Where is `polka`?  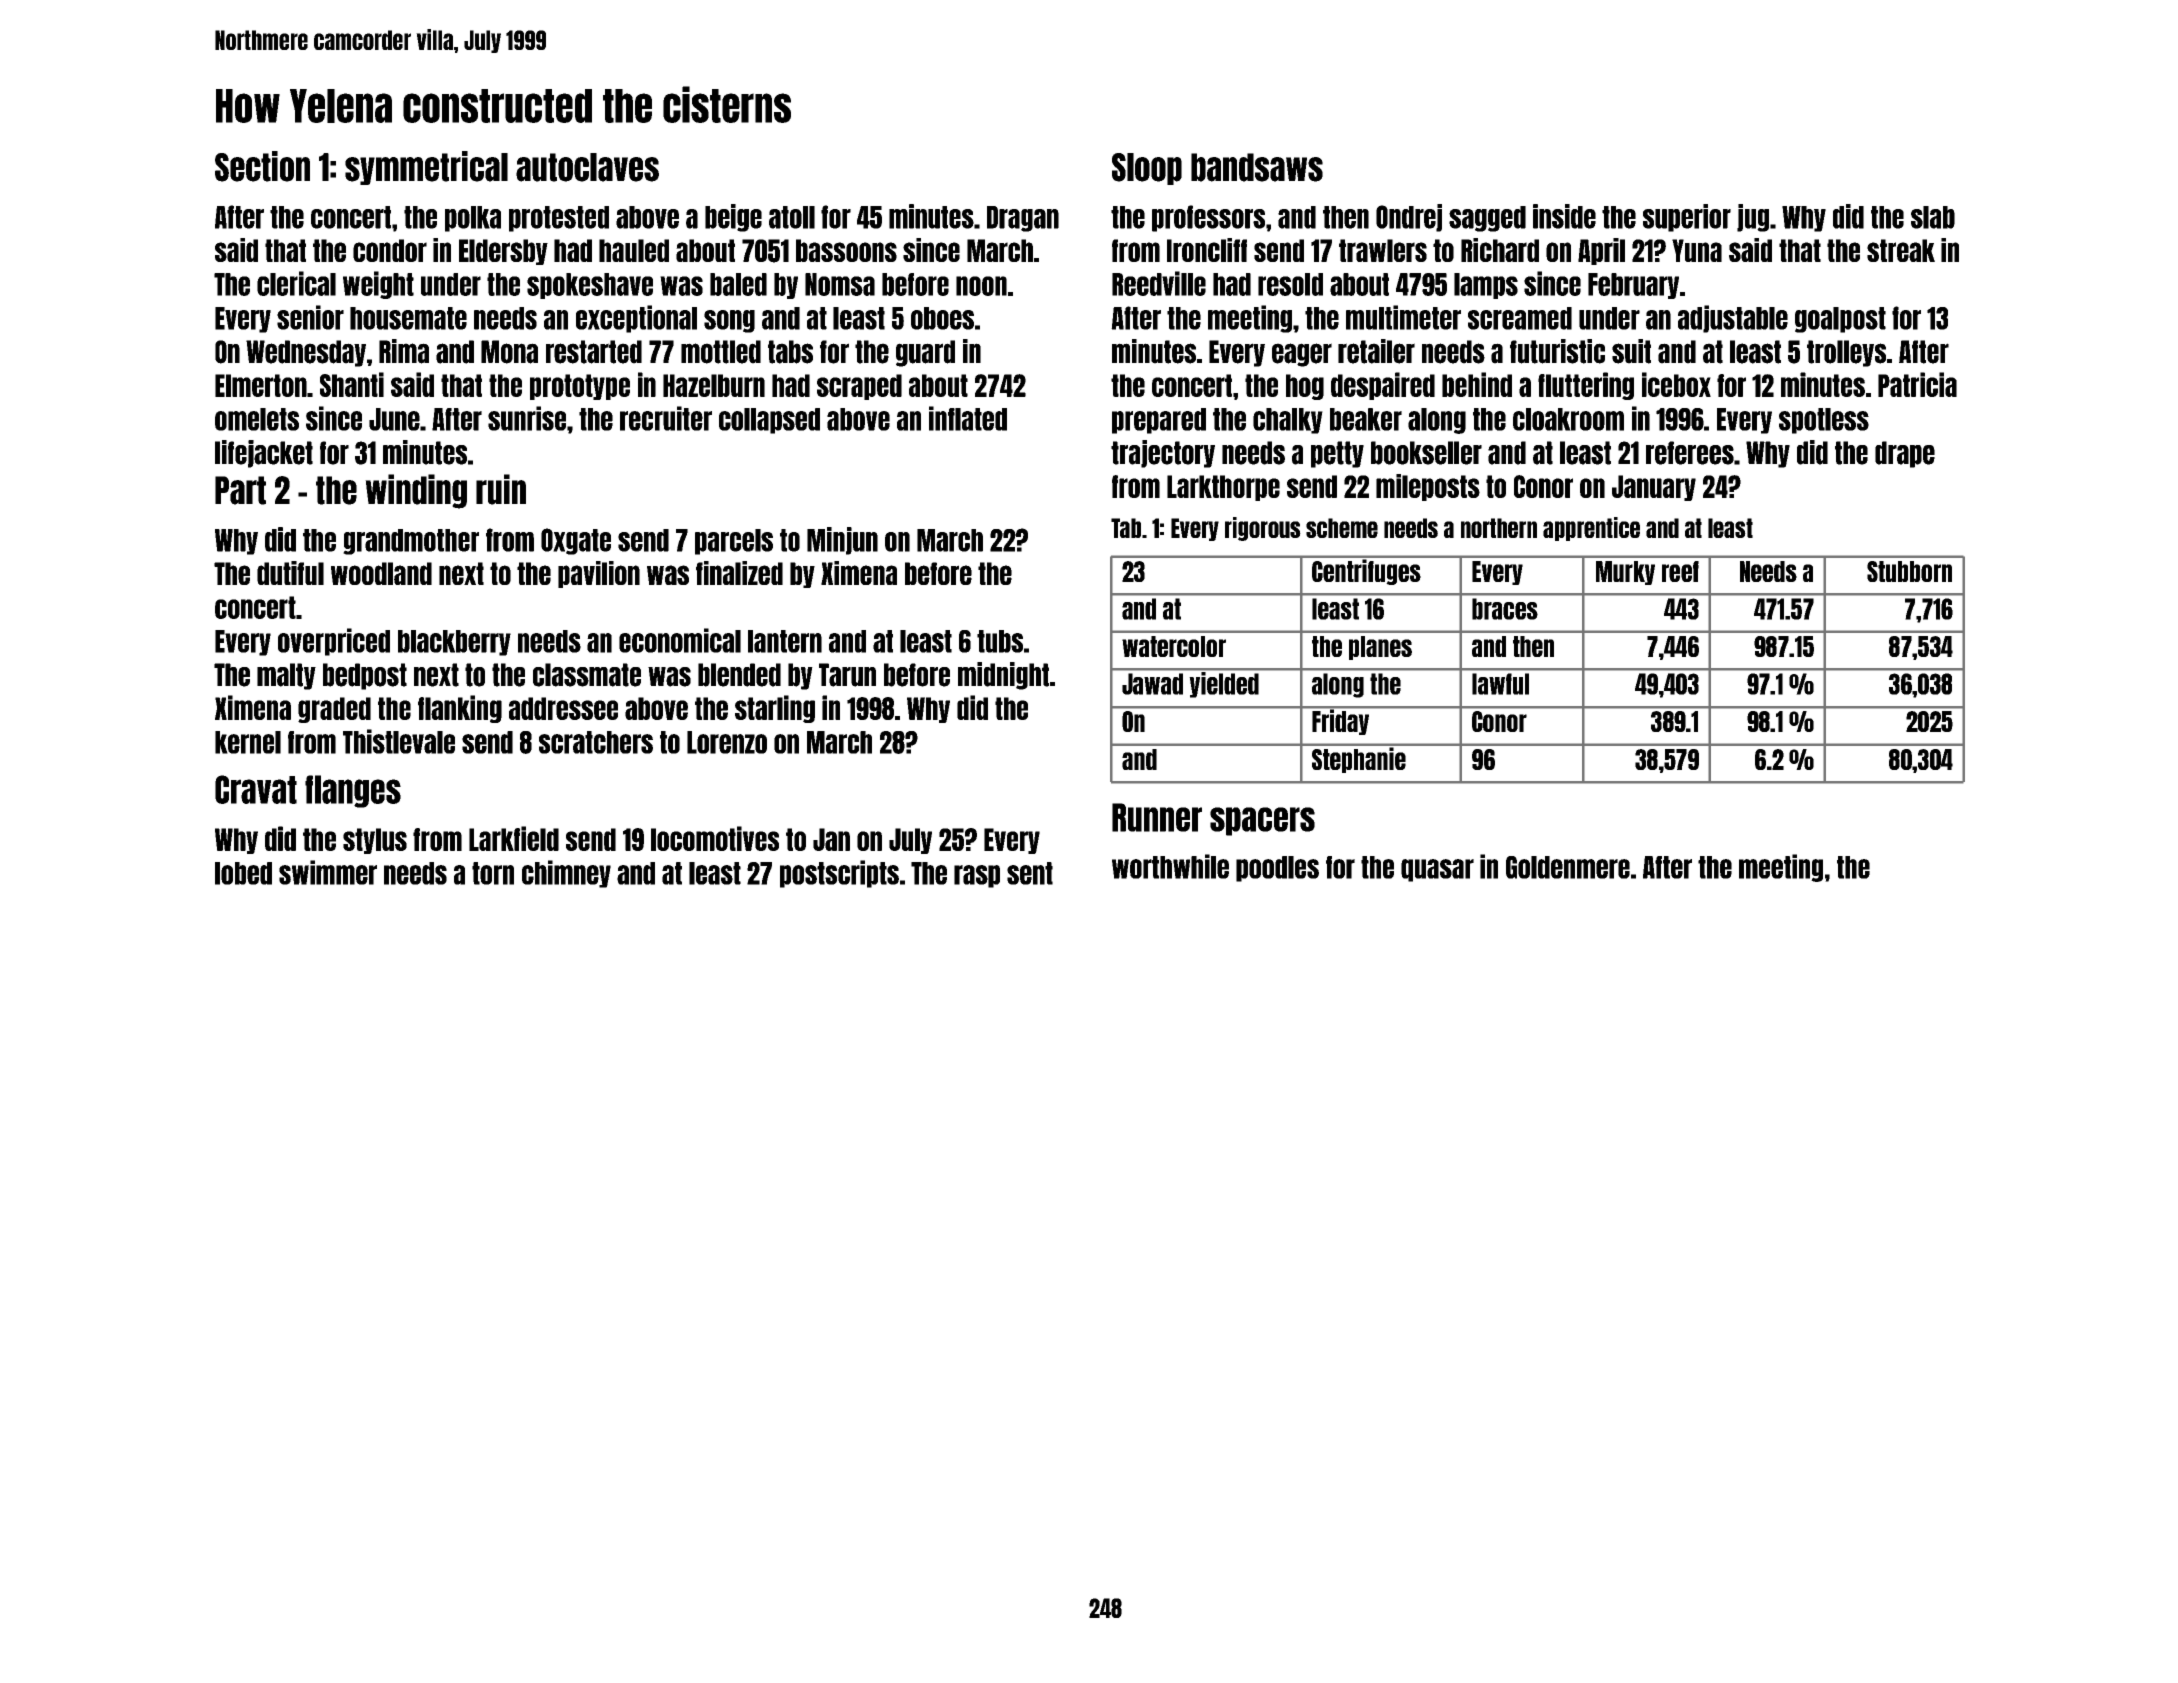 polka is located at coordinates (473, 219).
